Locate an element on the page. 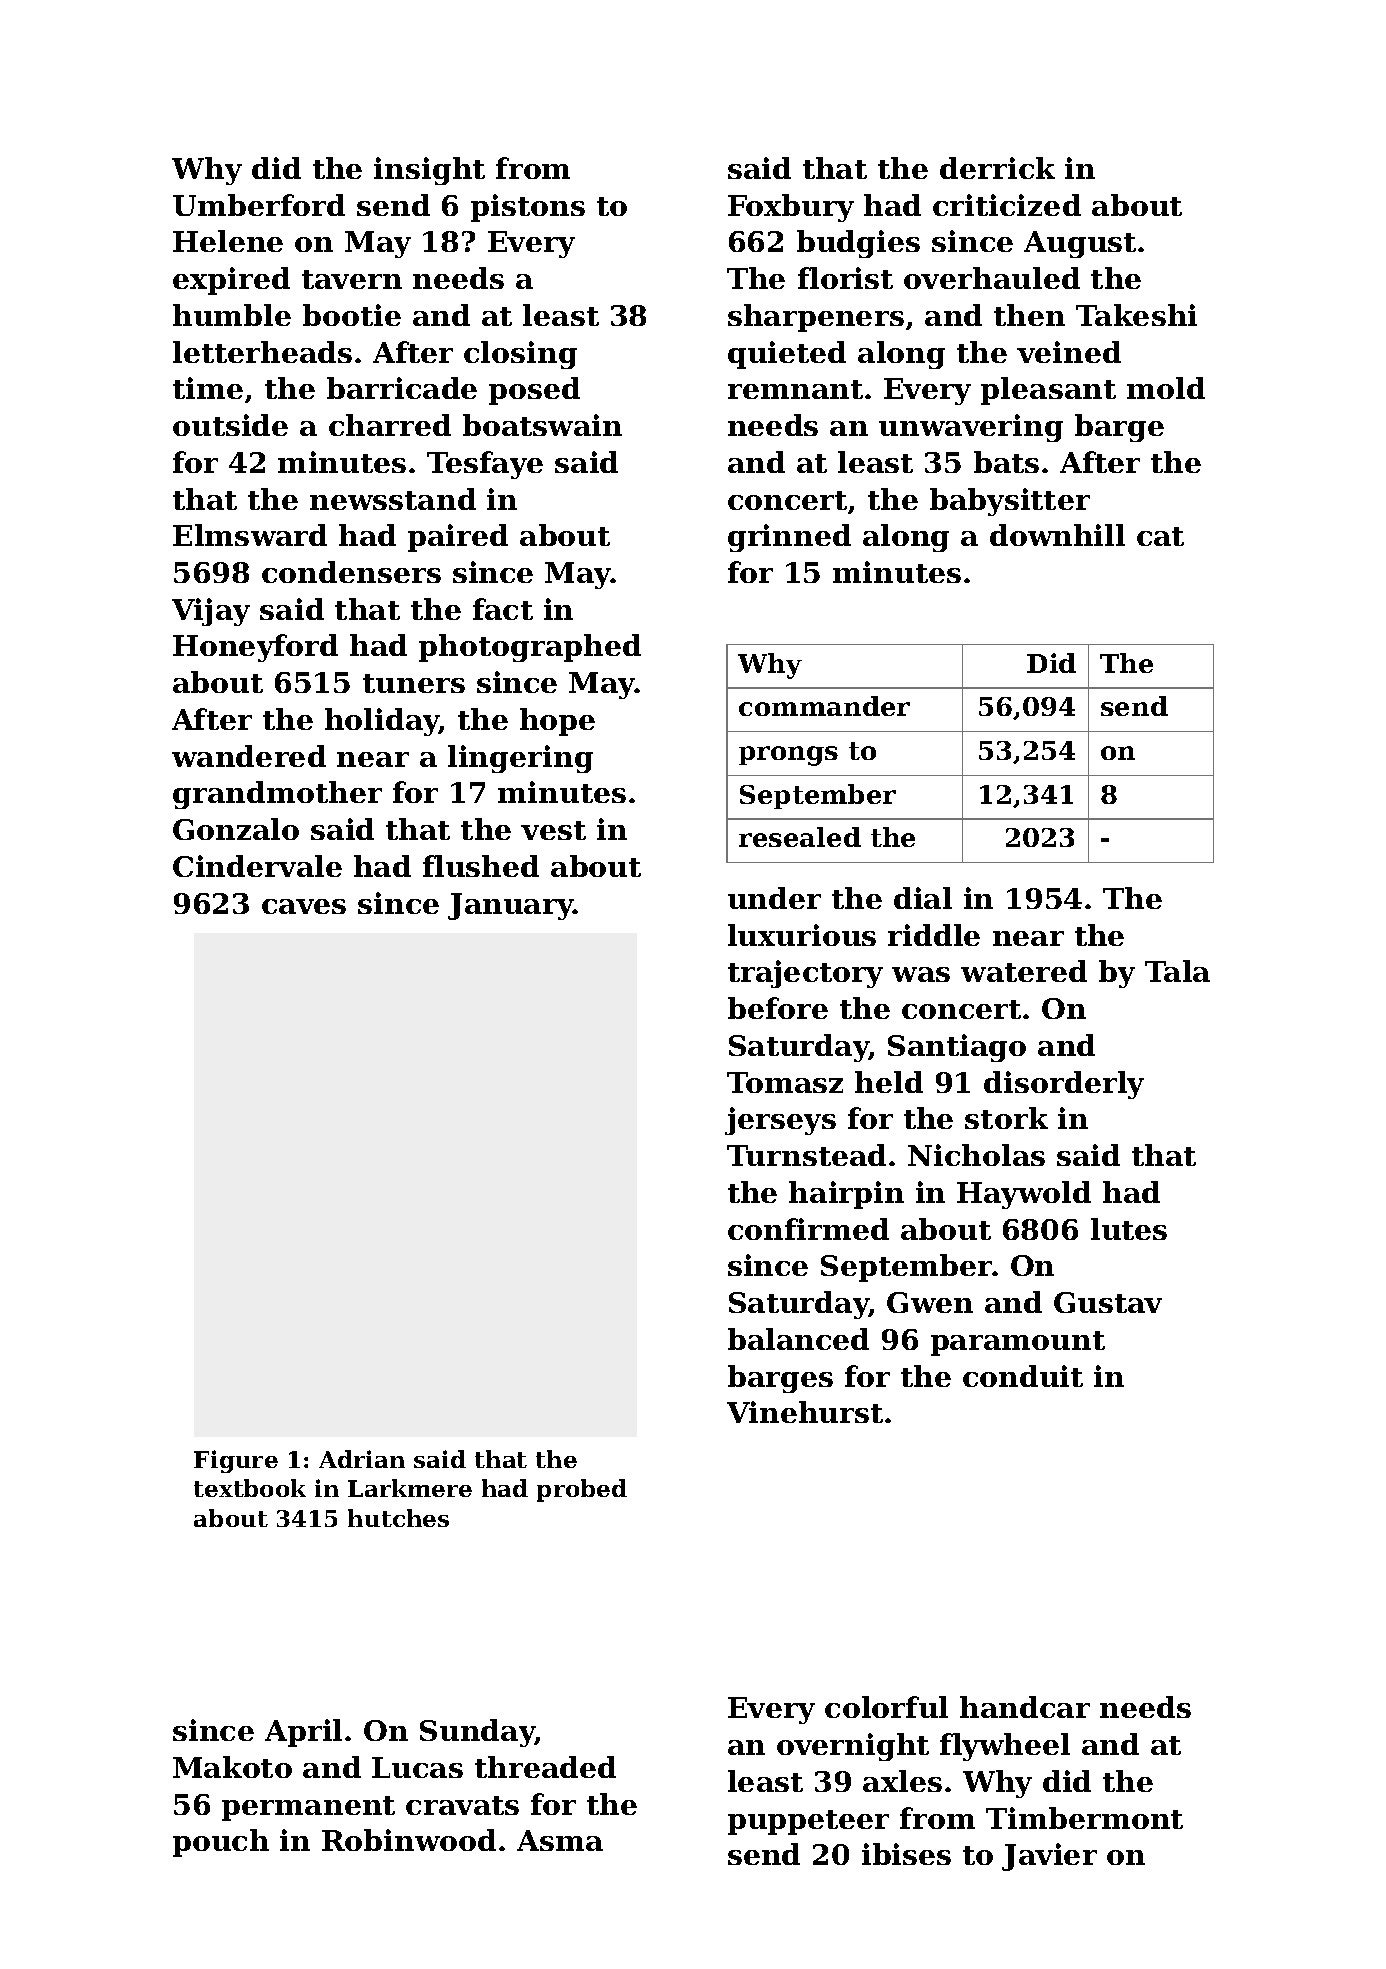  tavern is located at coordinates (352, 279).
